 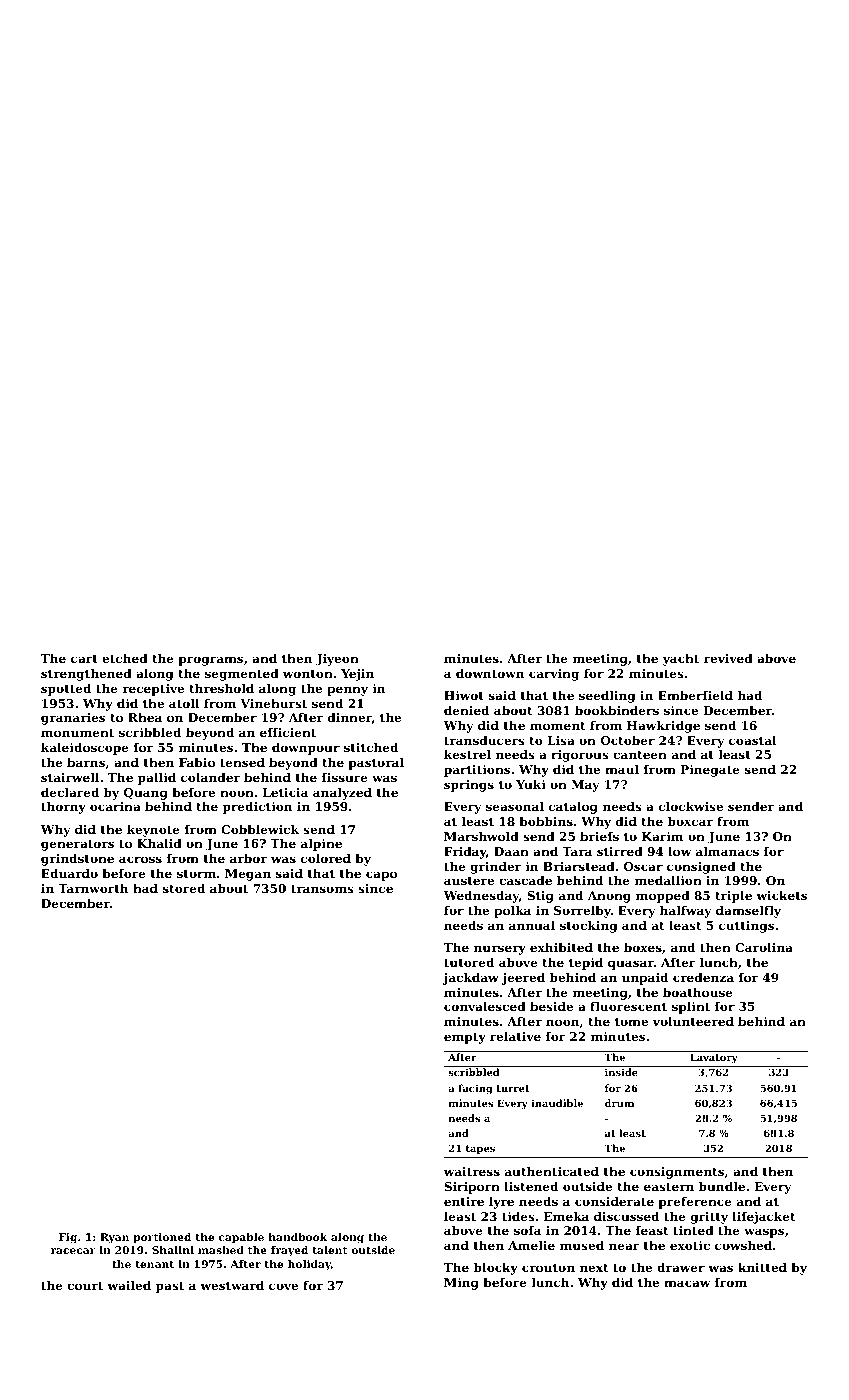 What do you see at coordinates (619, 1103) in the page?
I see `drum` at bounding box center [619, 1103].
